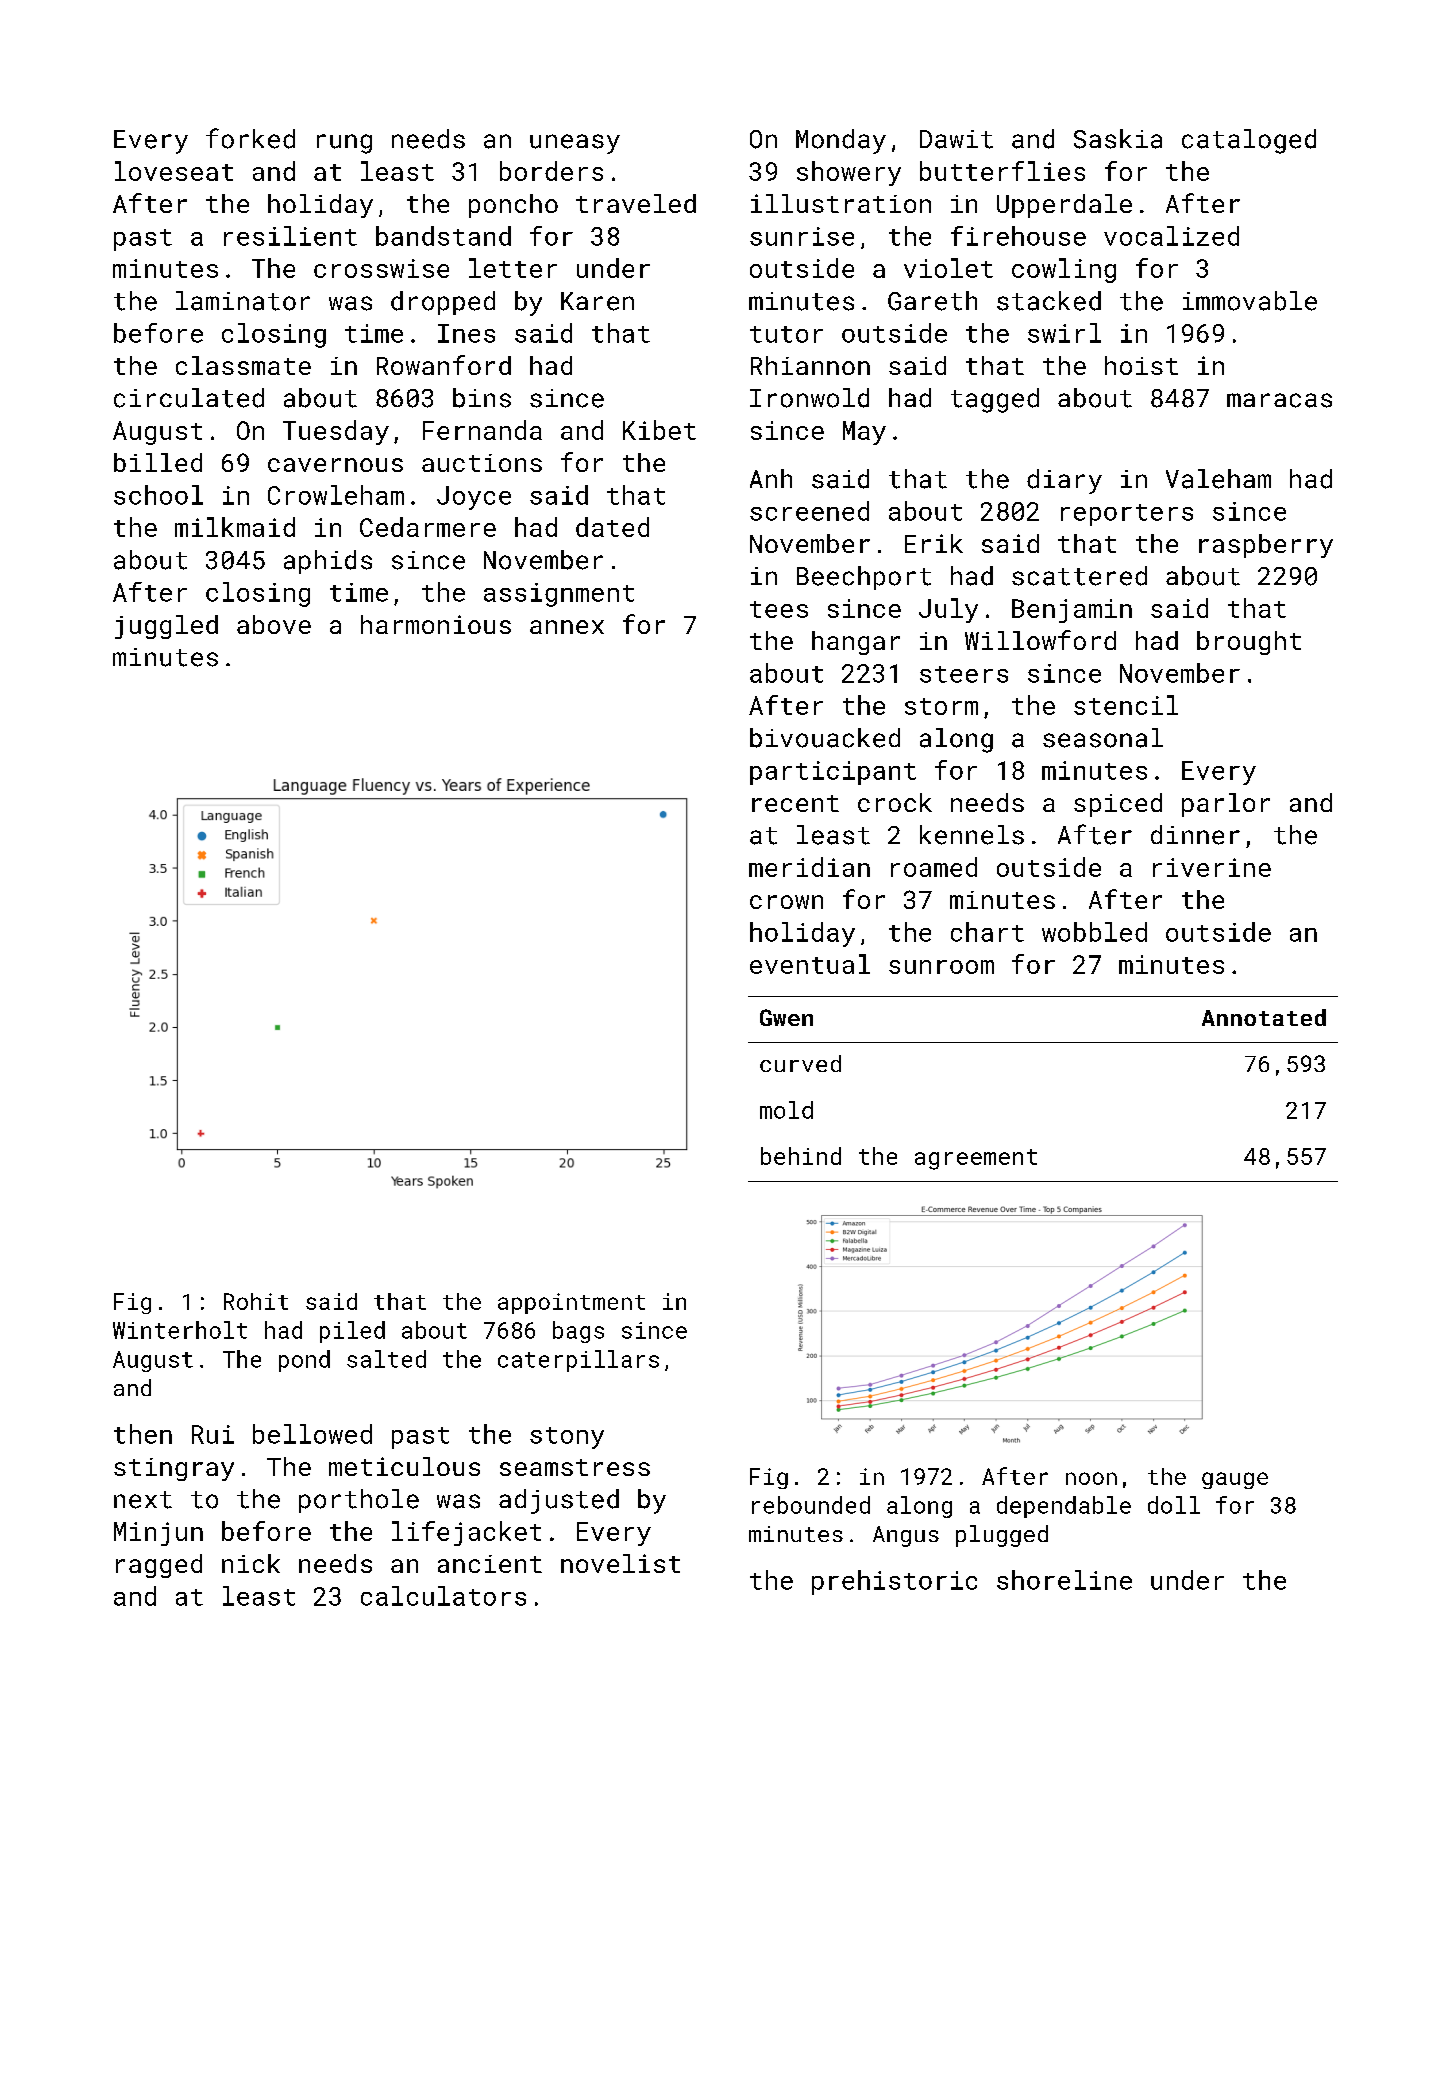 The height and width of the screenshot is (2100, 1450). What do you see at coordinates (1235, 1480) in the screenshot?
I see `gauge` at bounding box center [1235, 1480].
